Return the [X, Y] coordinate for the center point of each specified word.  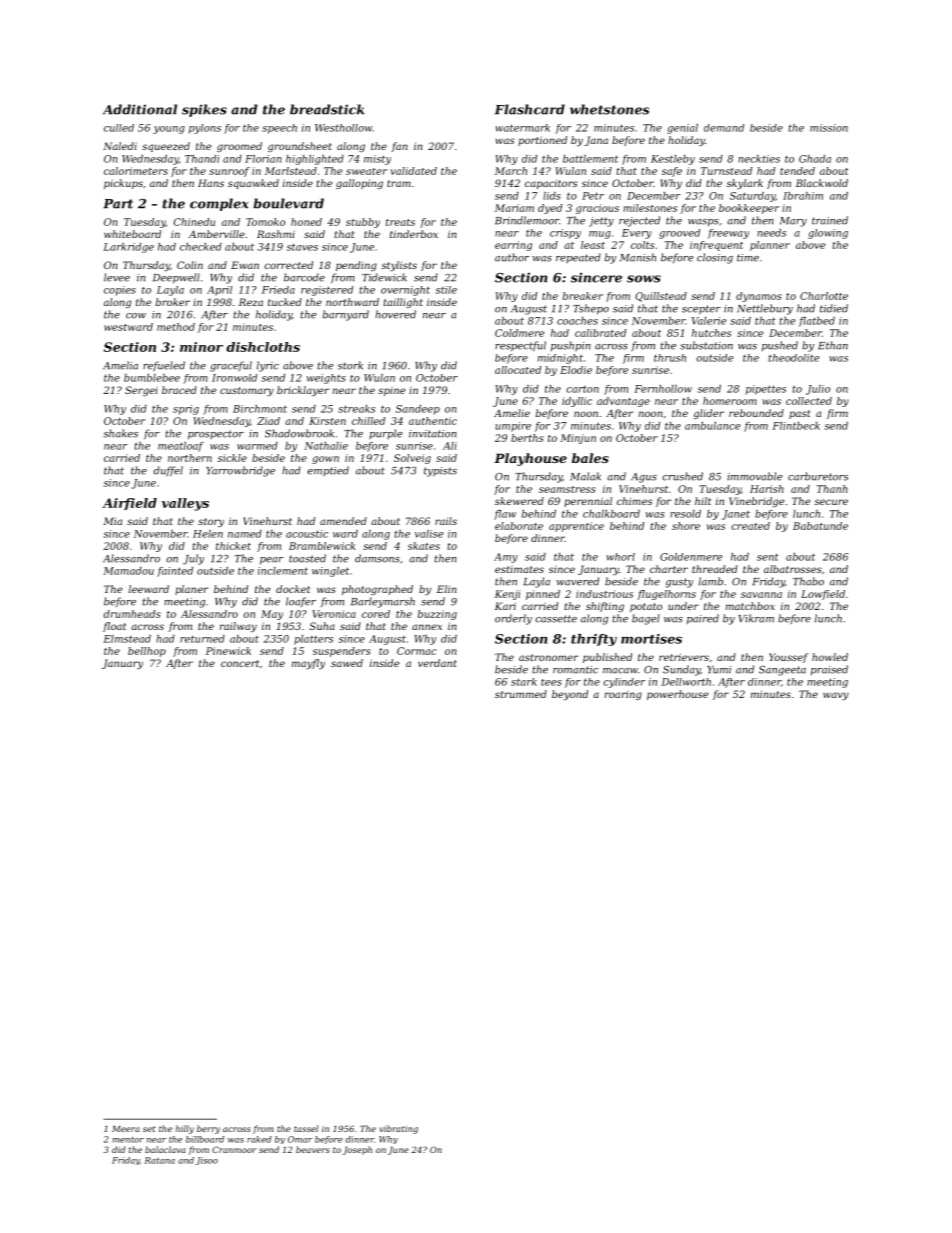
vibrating [398, 1129]
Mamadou [128, 571]
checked [201, 247]
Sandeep [418, 410]
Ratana [159, 1160]
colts [642, 245]
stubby [363, 223]
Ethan [833, 345]
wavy [836, 696]
